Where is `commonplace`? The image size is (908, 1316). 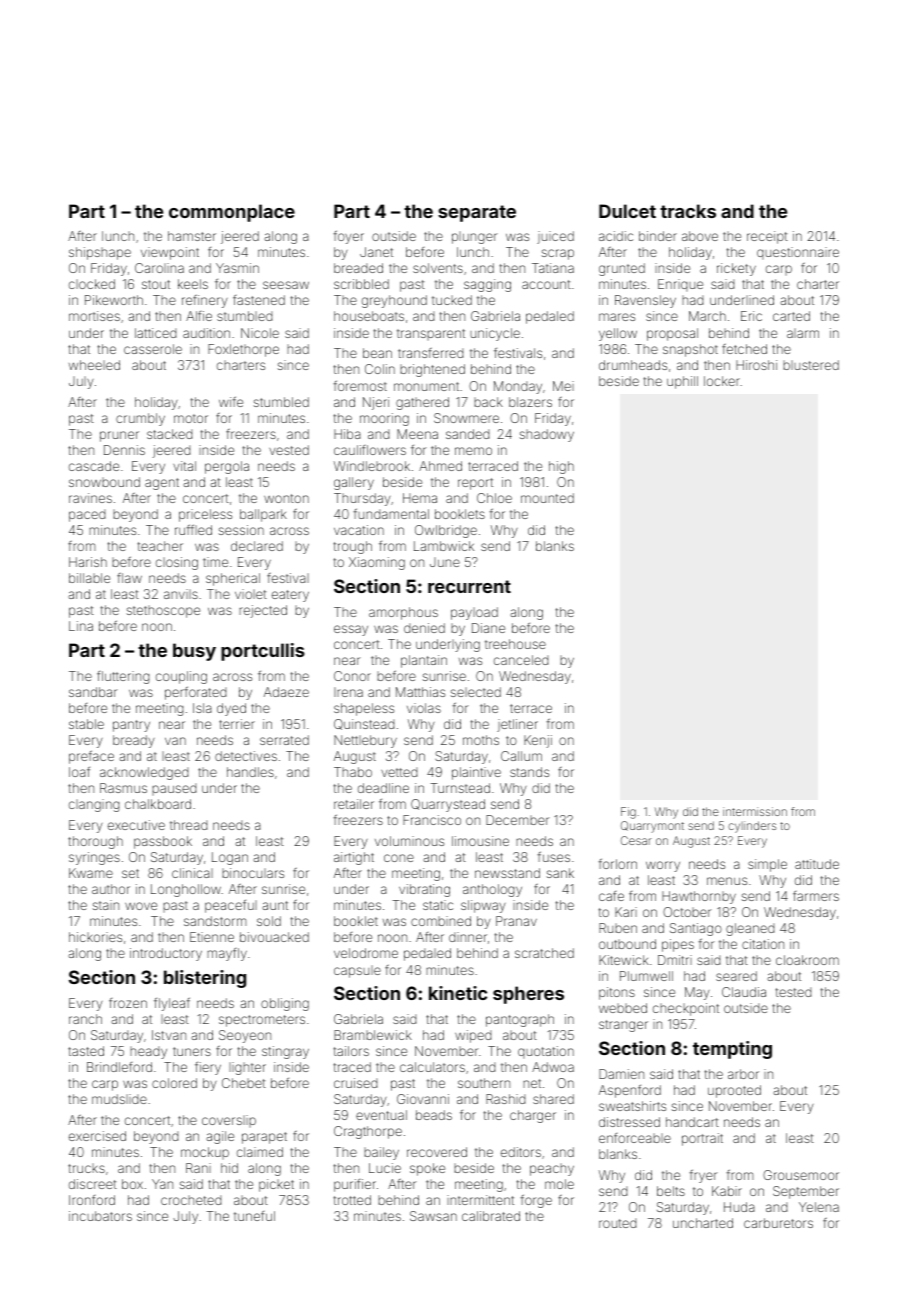 commonplace is located at coordinates (232, 213).
